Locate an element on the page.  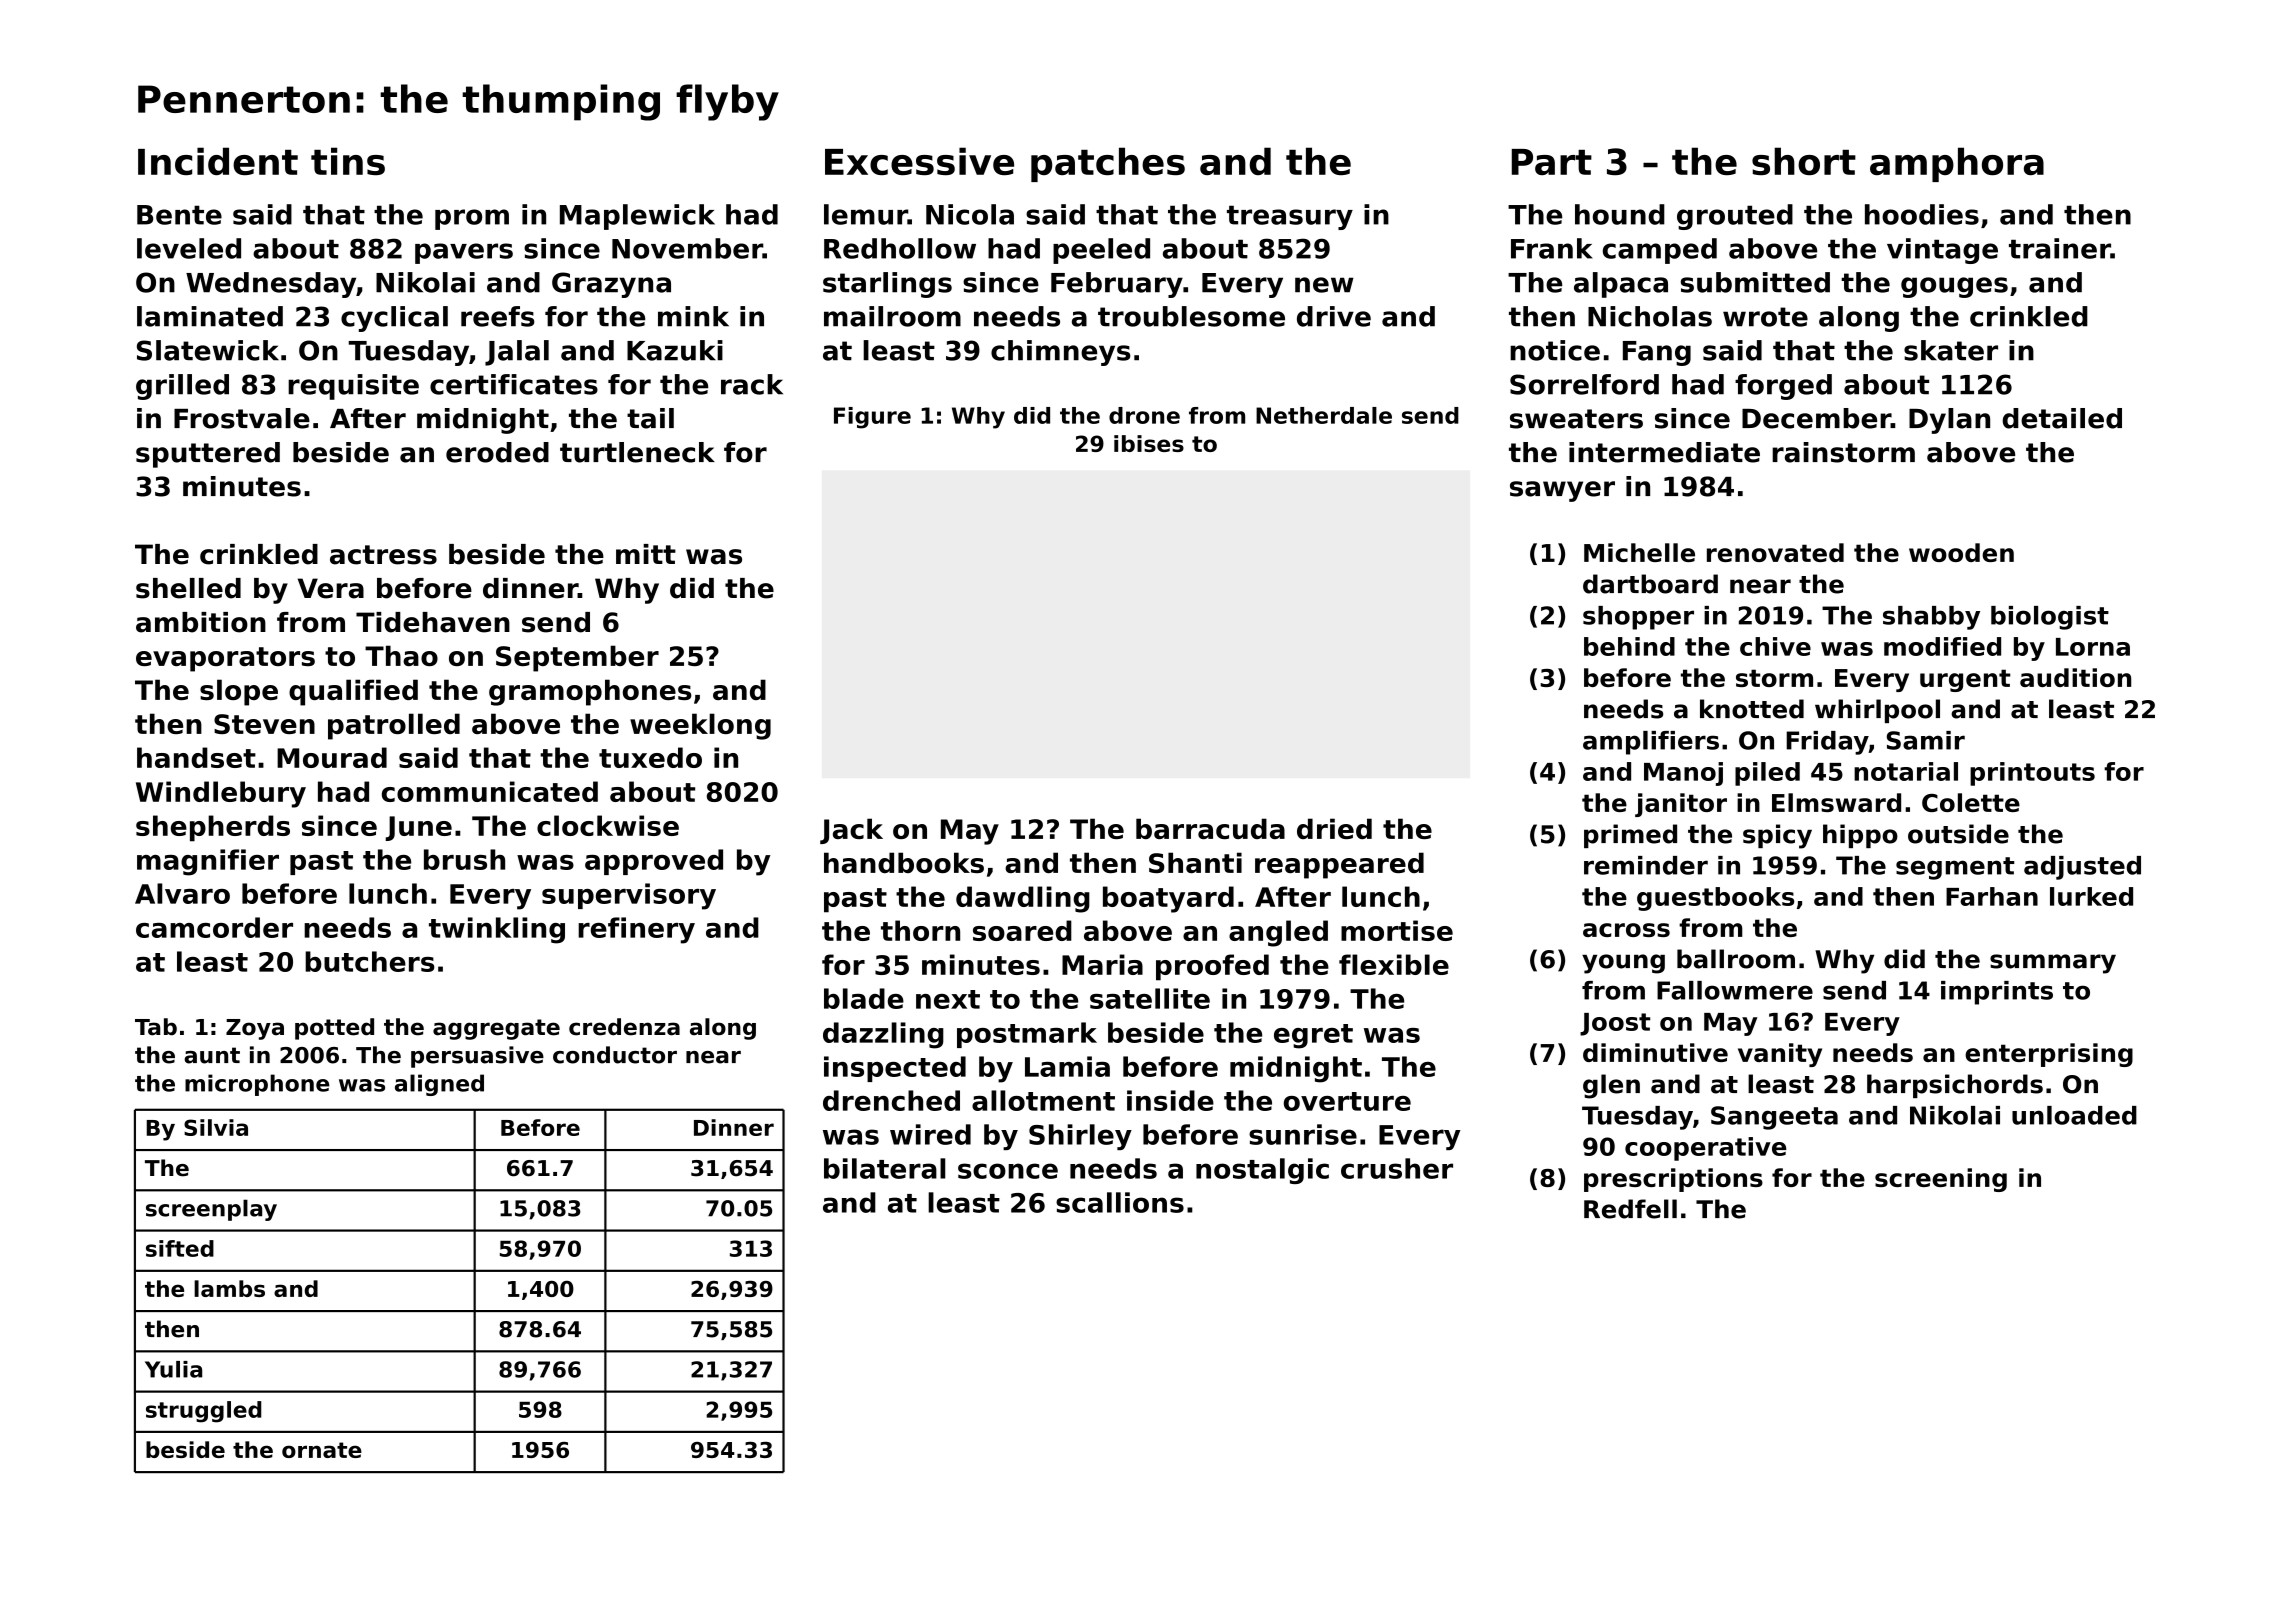
magnifier is located at coordinates (208, 862).
